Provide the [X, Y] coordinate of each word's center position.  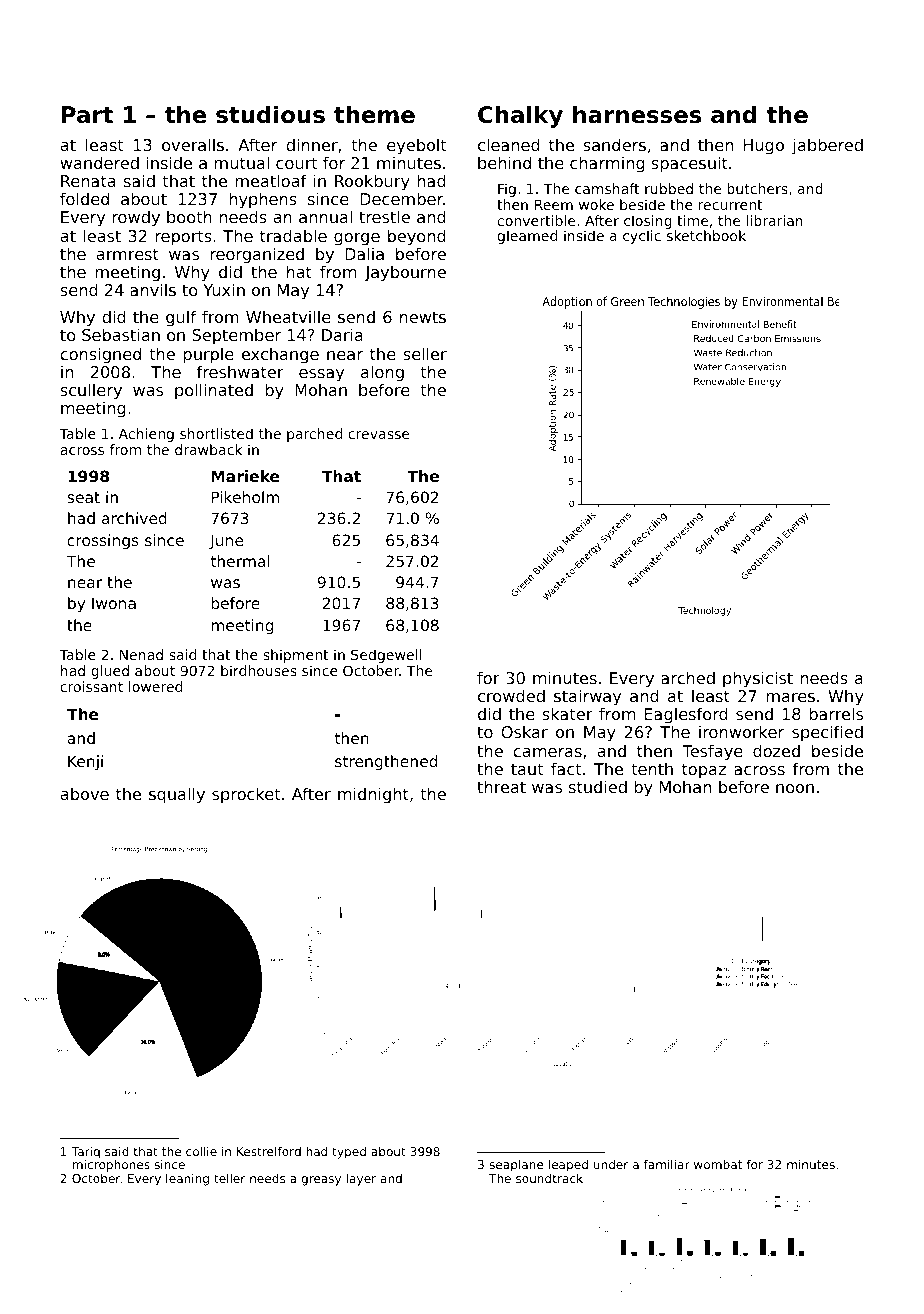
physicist [758, 679]
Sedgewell [386, 656]
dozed [776, 750]
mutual [241, 162]
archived [134, 518]
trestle [384, 216]
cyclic [642, 237]
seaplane [516, 1166]
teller [229, 1178]
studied [598, 786]
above [85, 793]
